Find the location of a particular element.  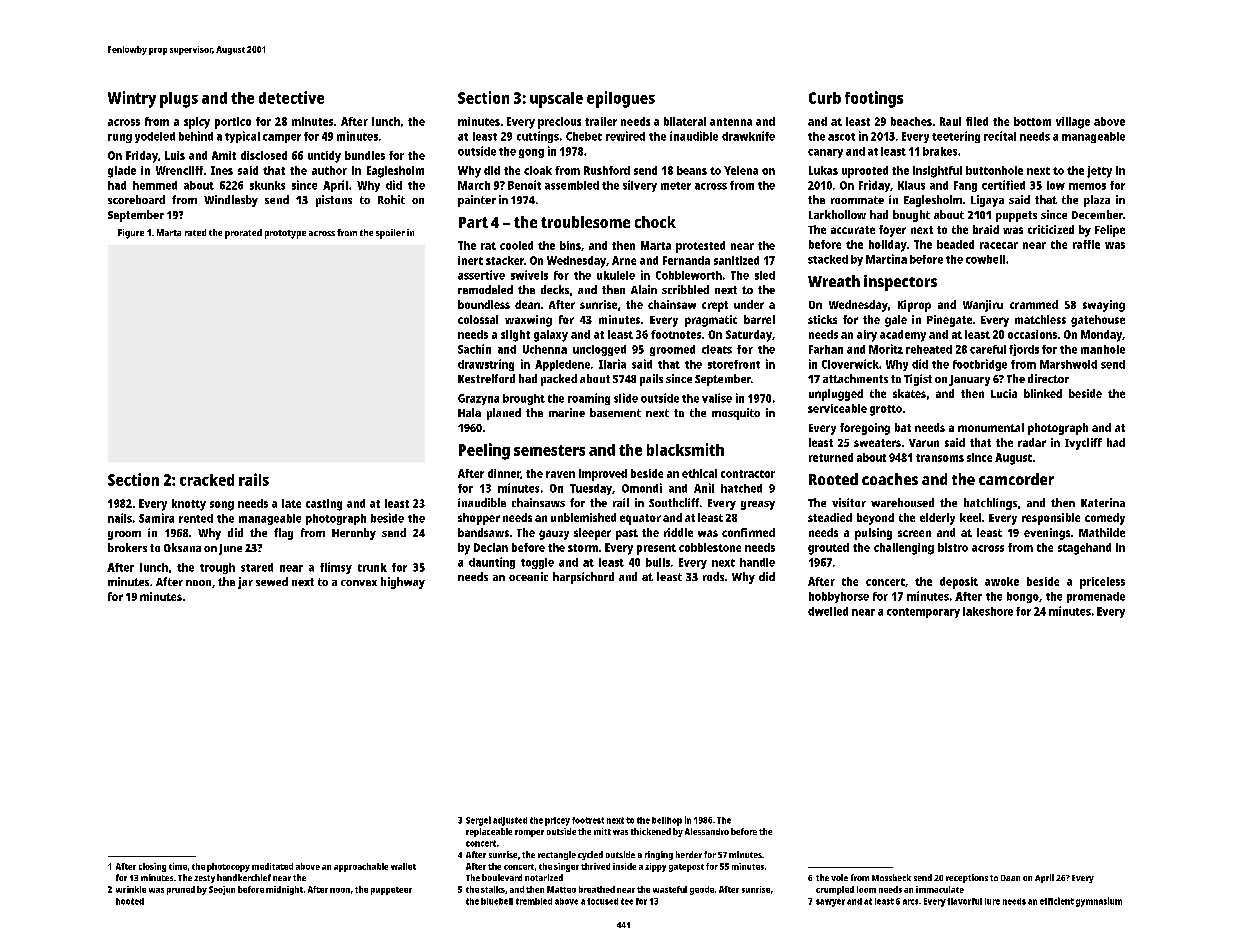

bundles is located at coordinates (365, 155).
